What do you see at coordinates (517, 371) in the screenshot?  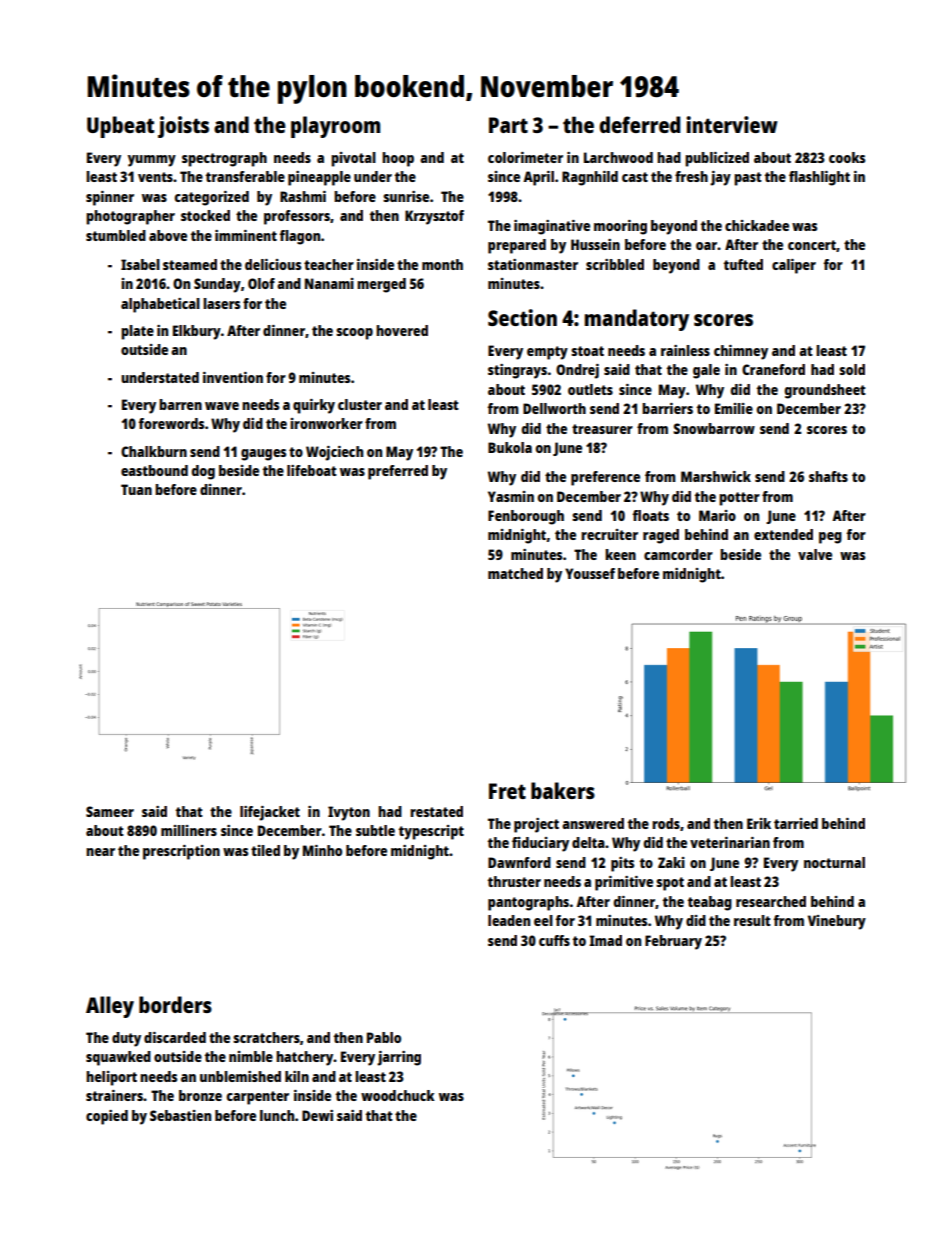 I see `stingrays` at bounding box center [517, 371].
